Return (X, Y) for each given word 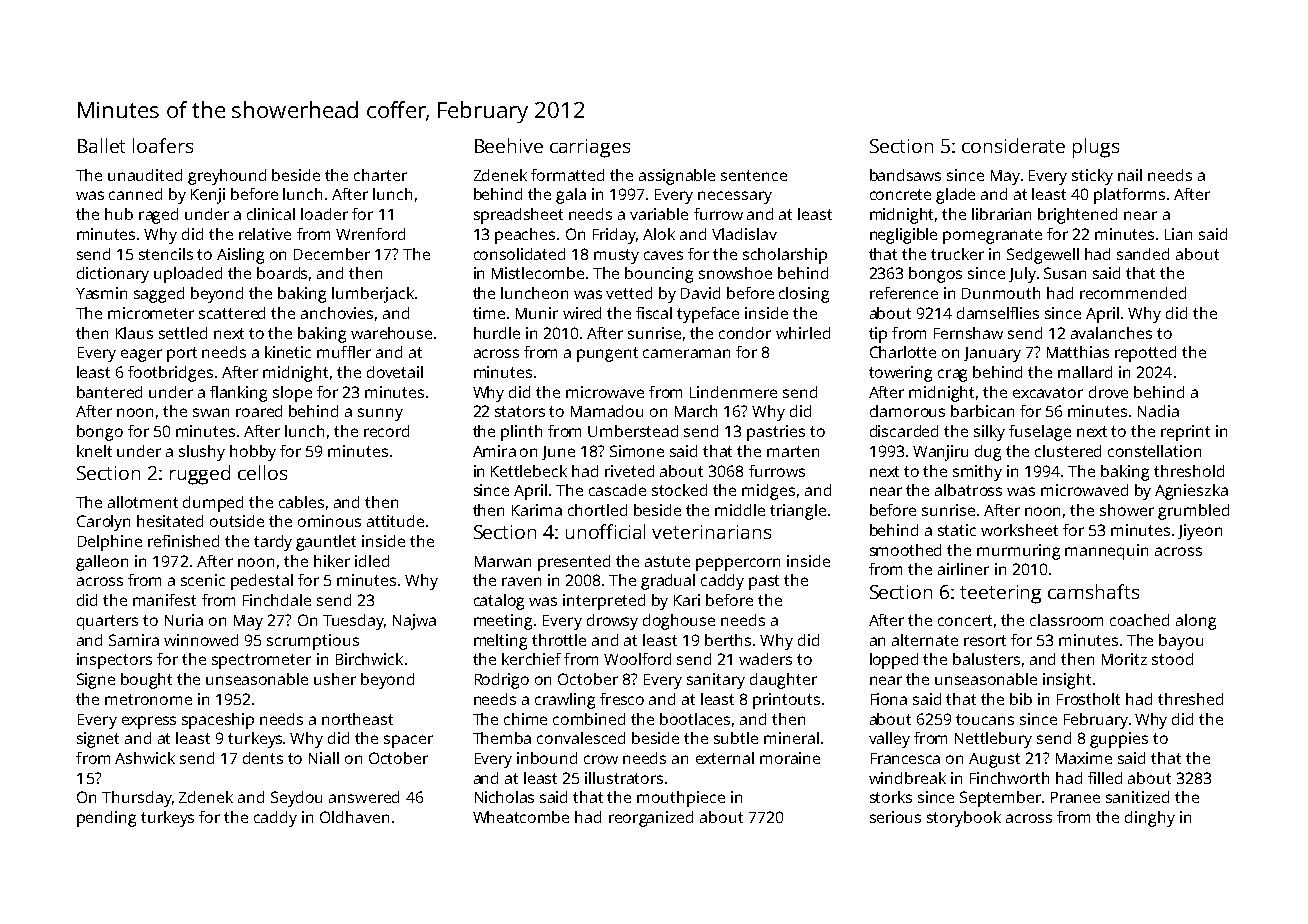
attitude (395, 521)
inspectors (114, 661)
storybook (964, 819)
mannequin (1106, 552)
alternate (925, 640)
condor (745, 333)
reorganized (651, 819)
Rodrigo (502, 681)
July (1022, 275)
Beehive (509, 145)
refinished (183, 541)
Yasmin (101, 293)
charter (380, 175)
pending (106, 819)
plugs (1096, 148)
